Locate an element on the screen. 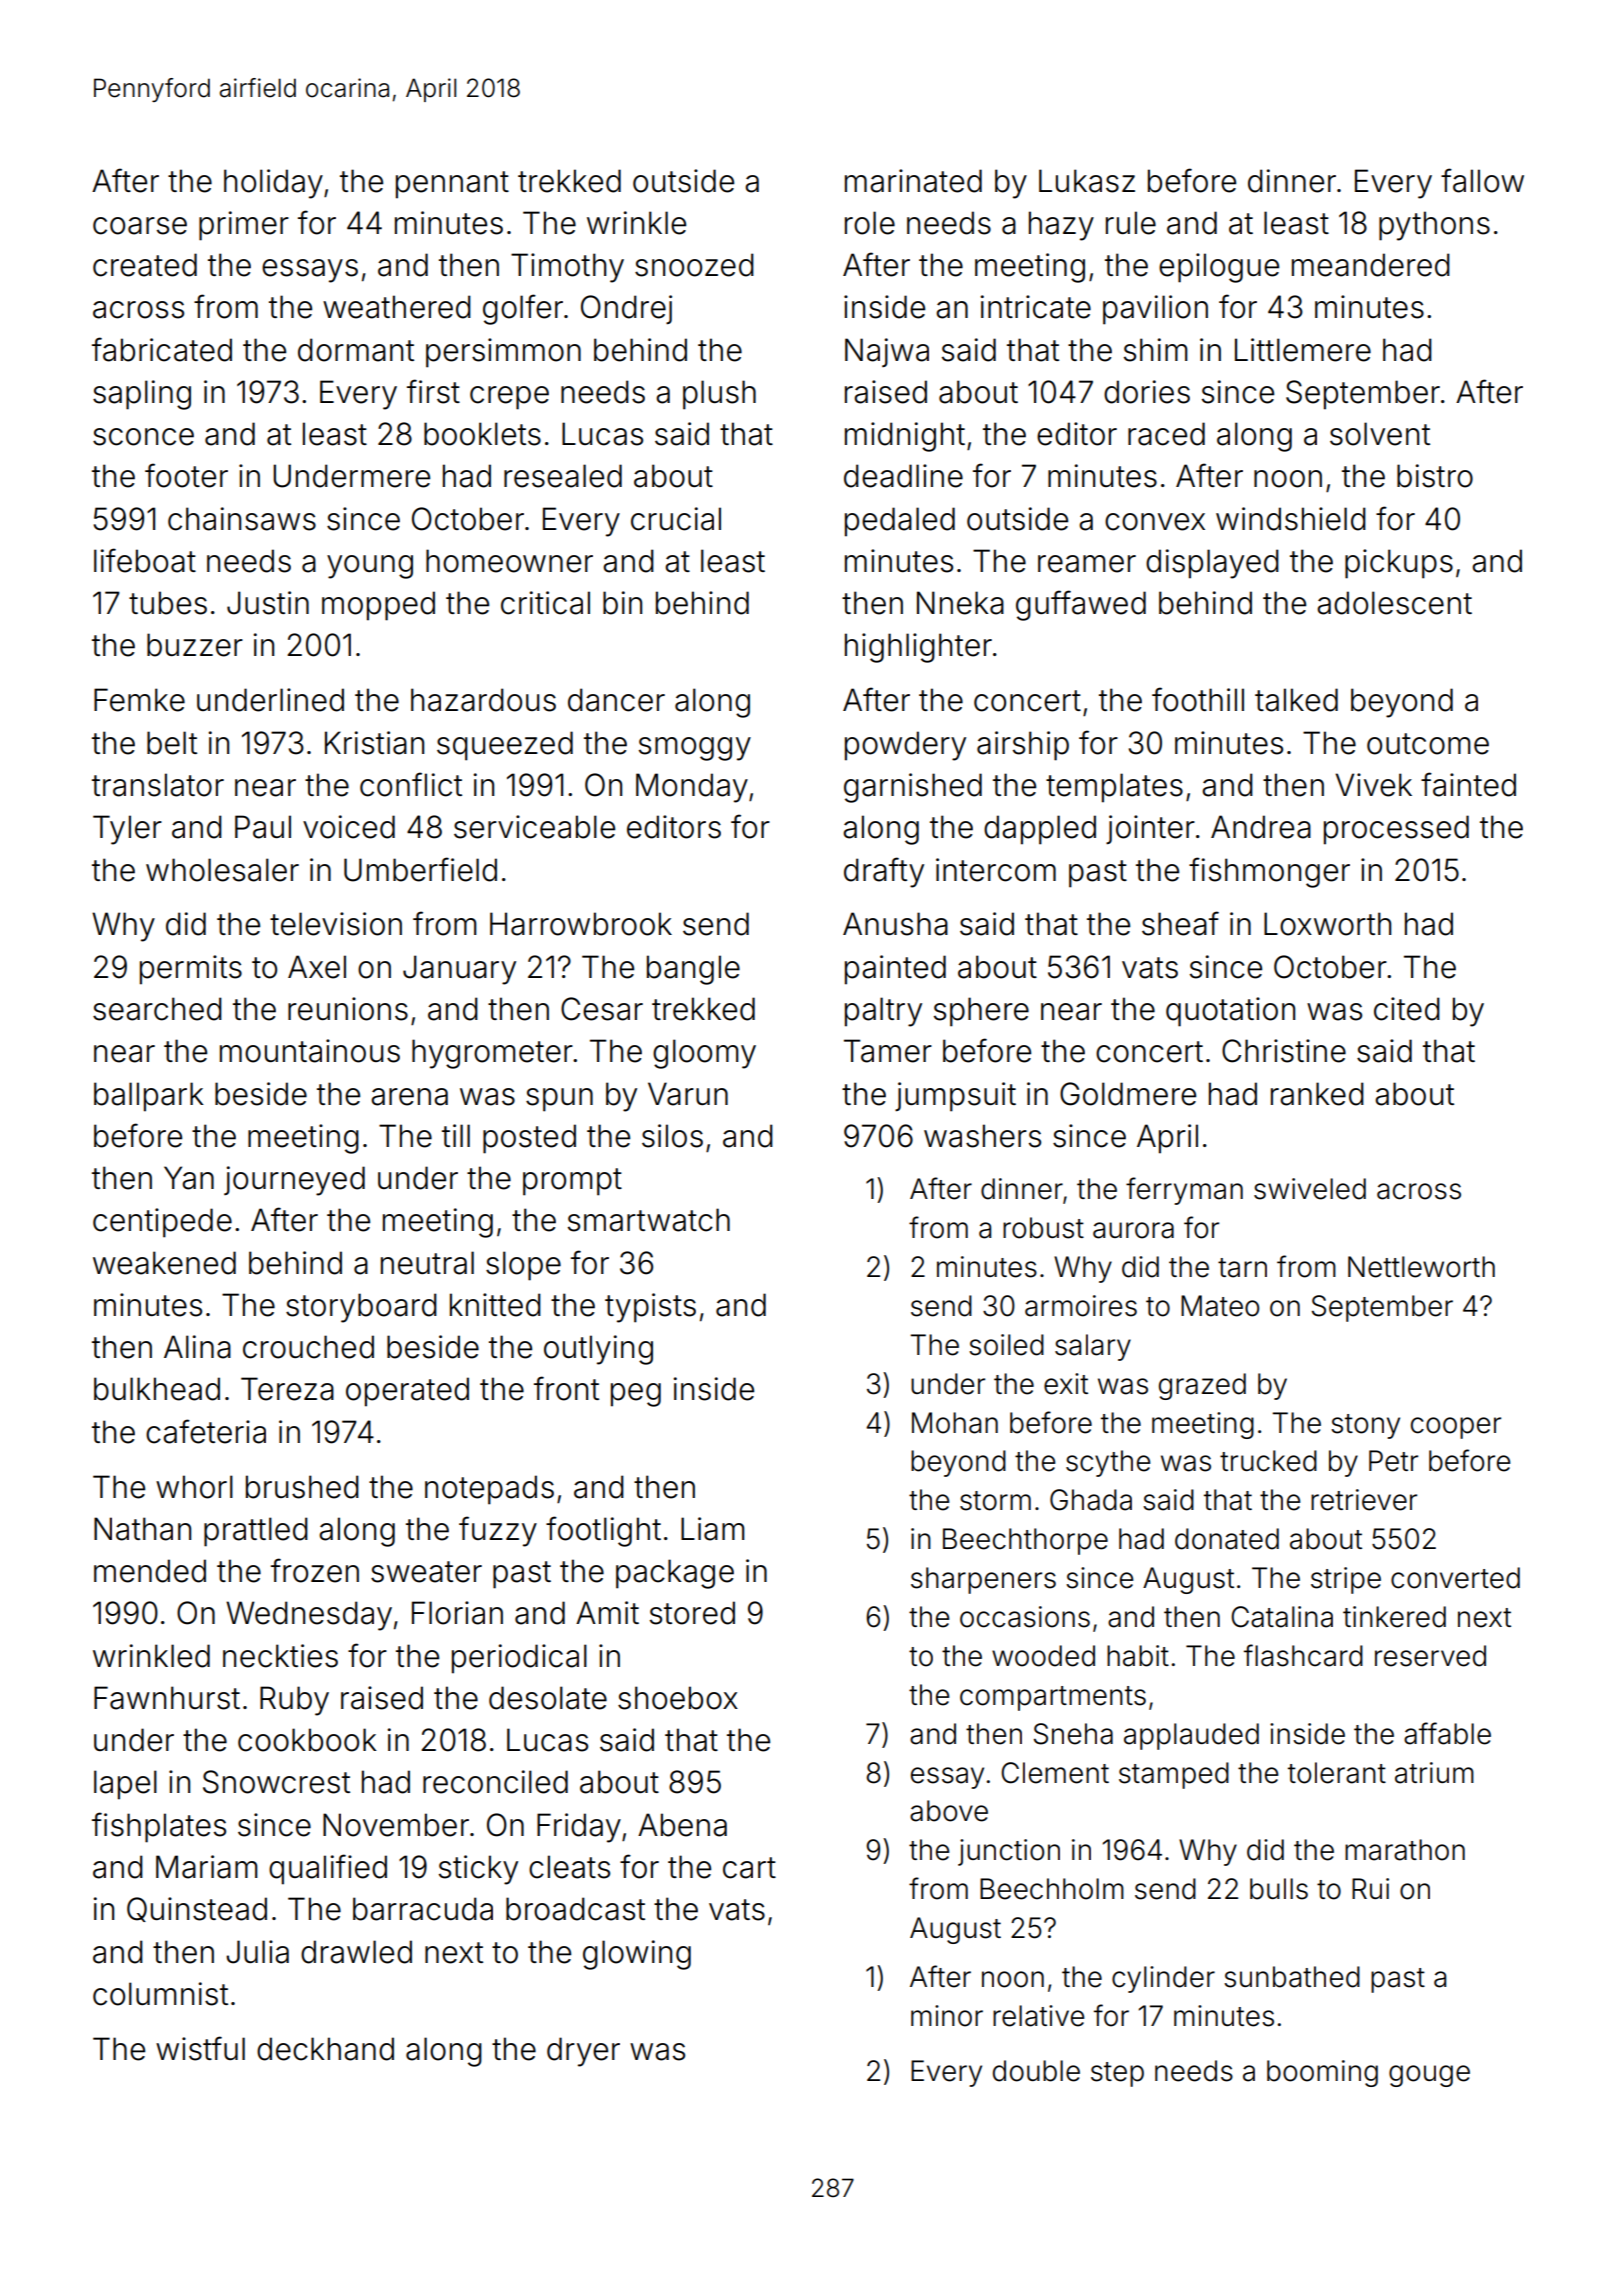 The width and height of the screenshot is (1620, 2292). plush is located at coordinates (719, 395).
